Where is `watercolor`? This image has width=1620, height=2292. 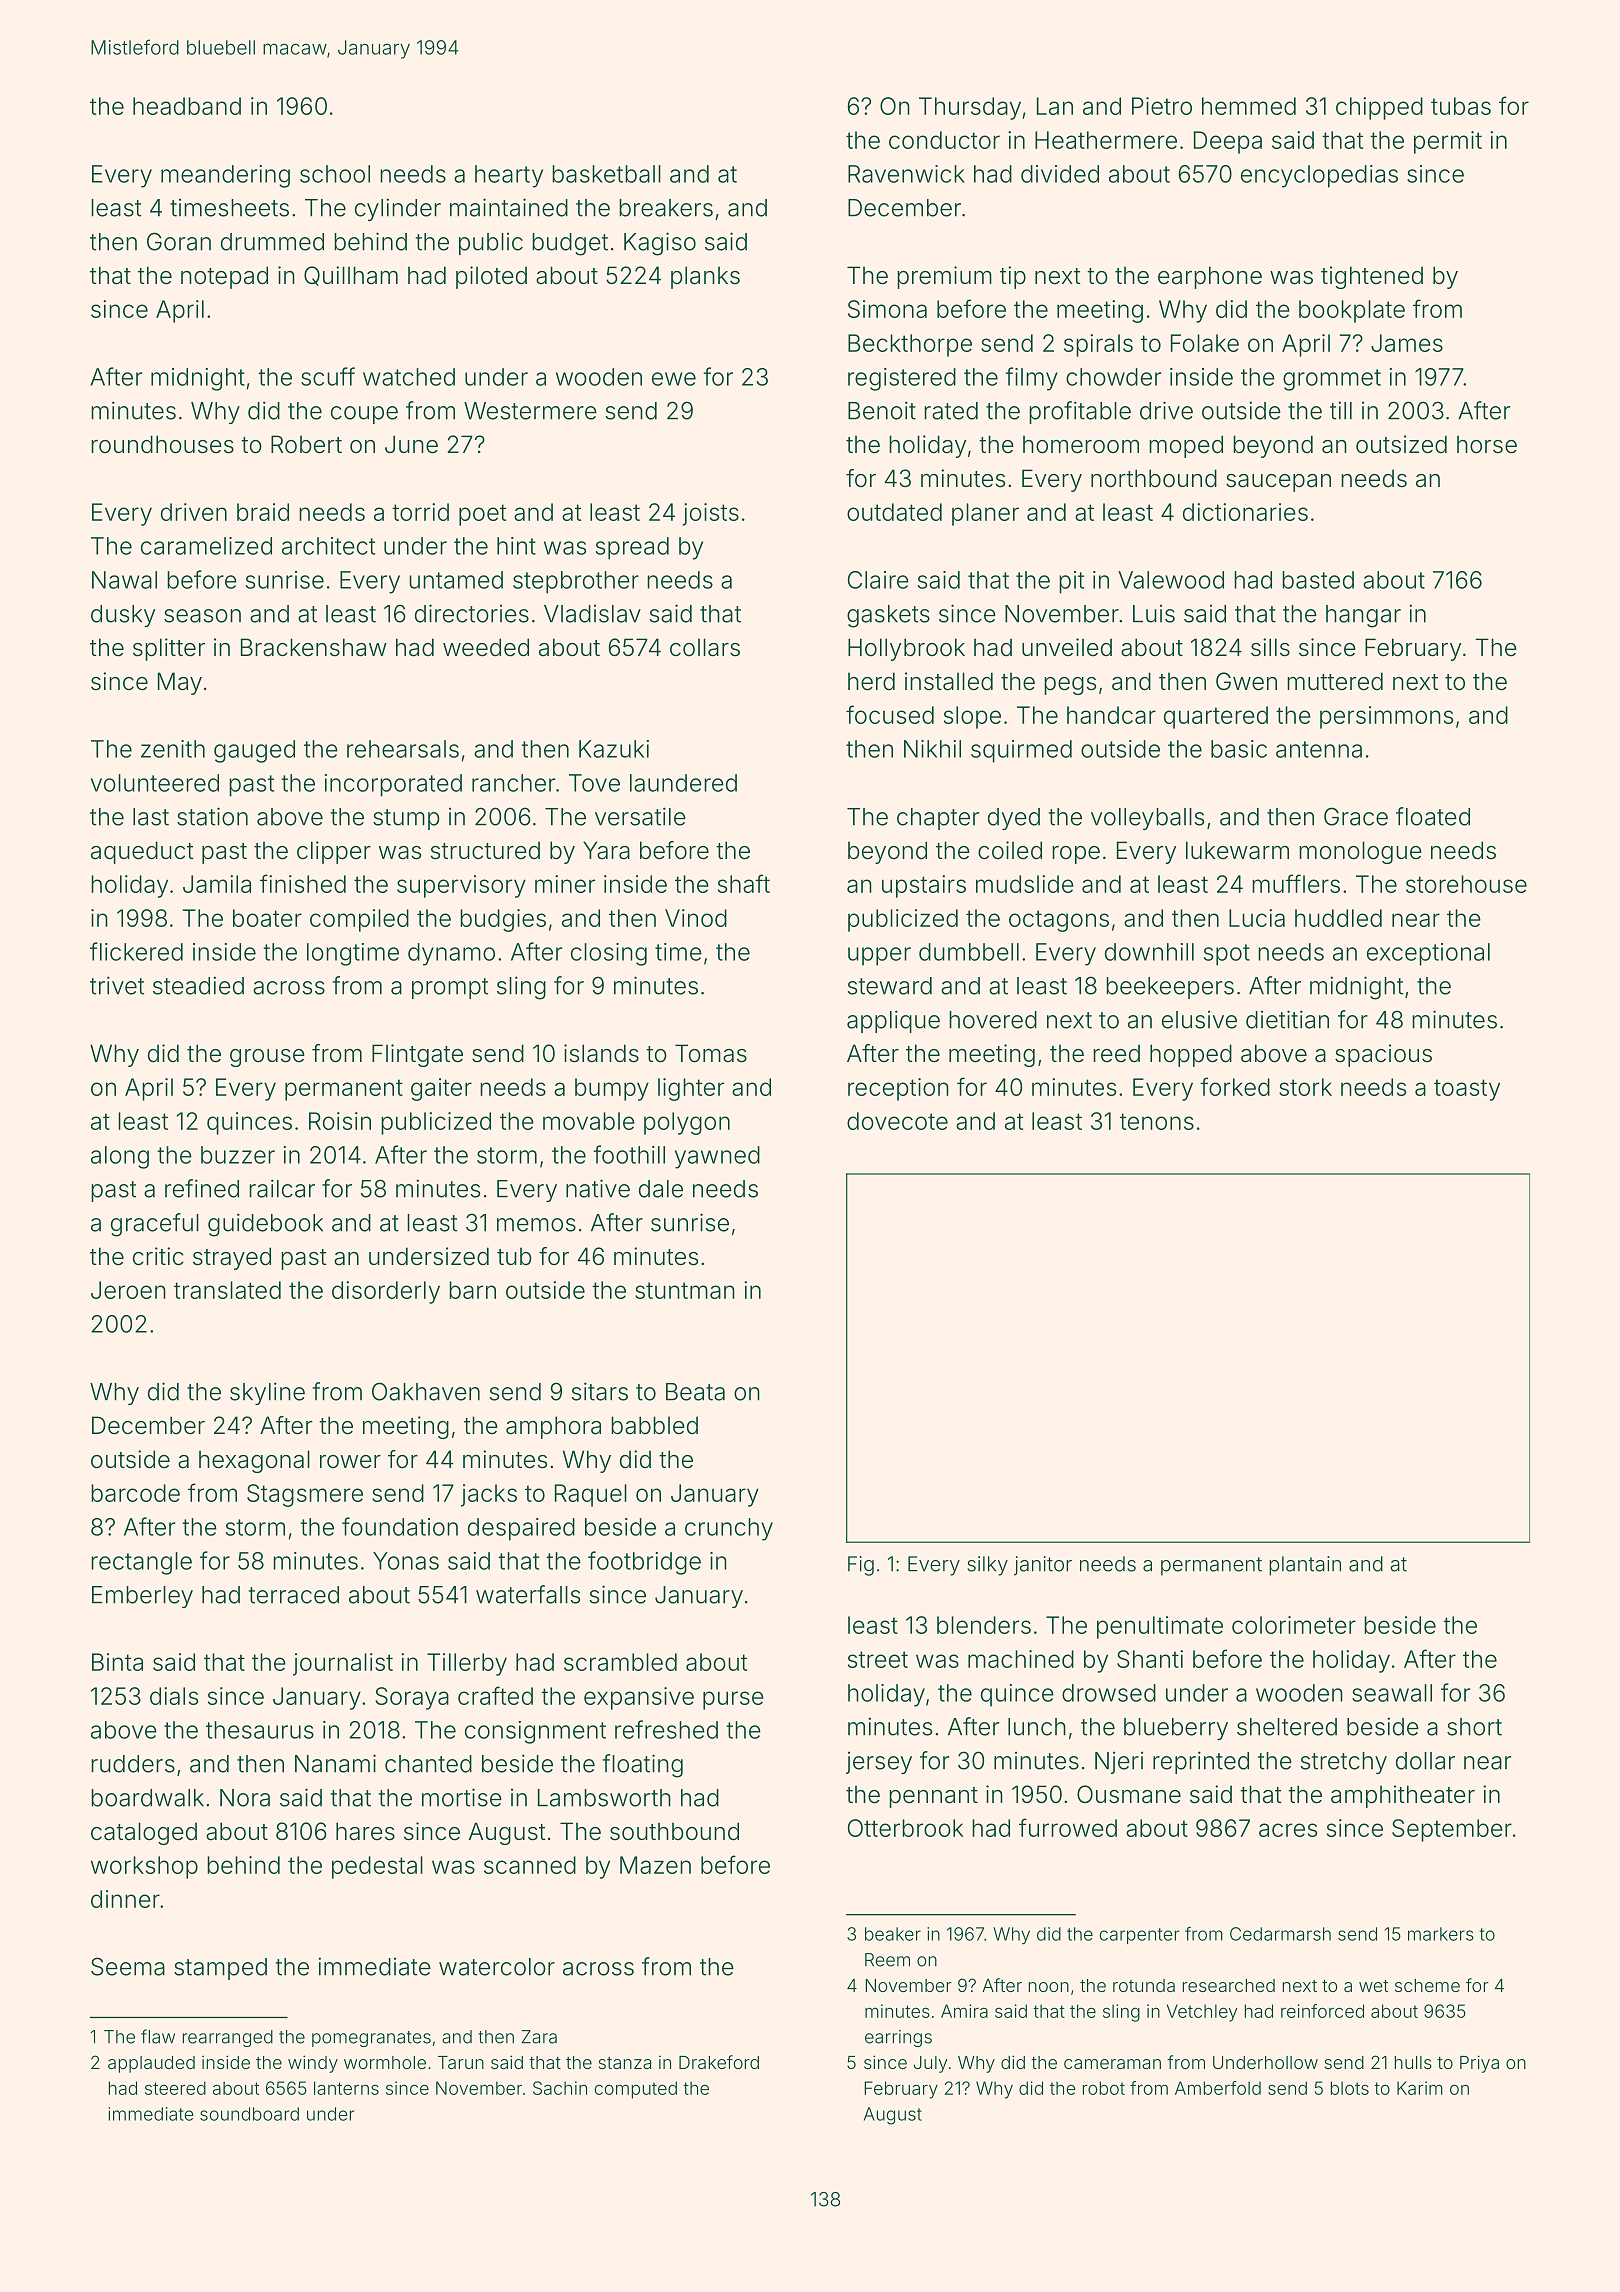 watercolor is located at coordinates (497, 1967).
